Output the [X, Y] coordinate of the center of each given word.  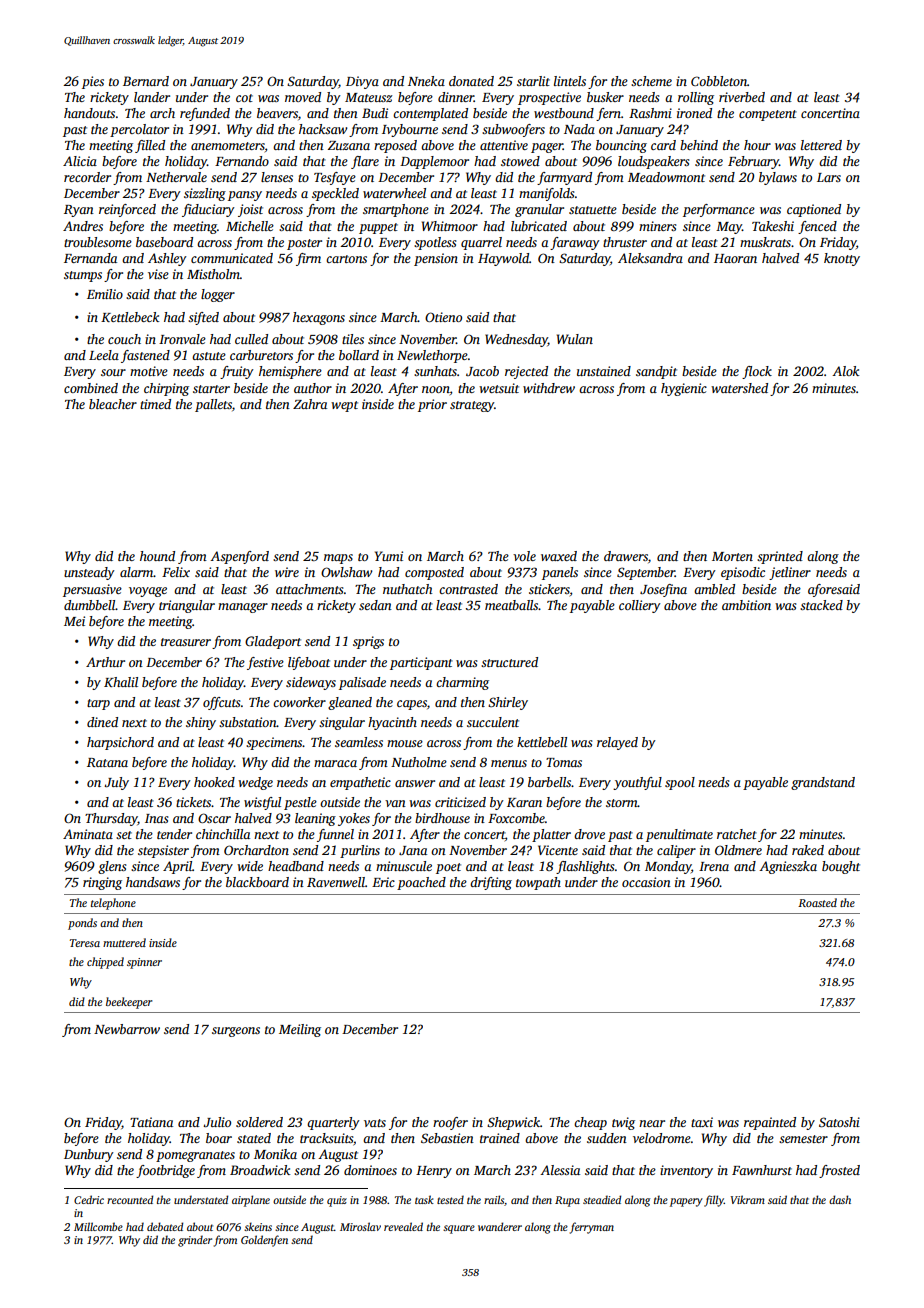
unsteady [89, 573]
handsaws [153, 882]
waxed [559, 556]
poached [421, 883]
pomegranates [195, 1156]
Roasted [817, 902]
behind [699, 145]
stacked [821, 605]
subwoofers [513, 130]
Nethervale [176, 177]
